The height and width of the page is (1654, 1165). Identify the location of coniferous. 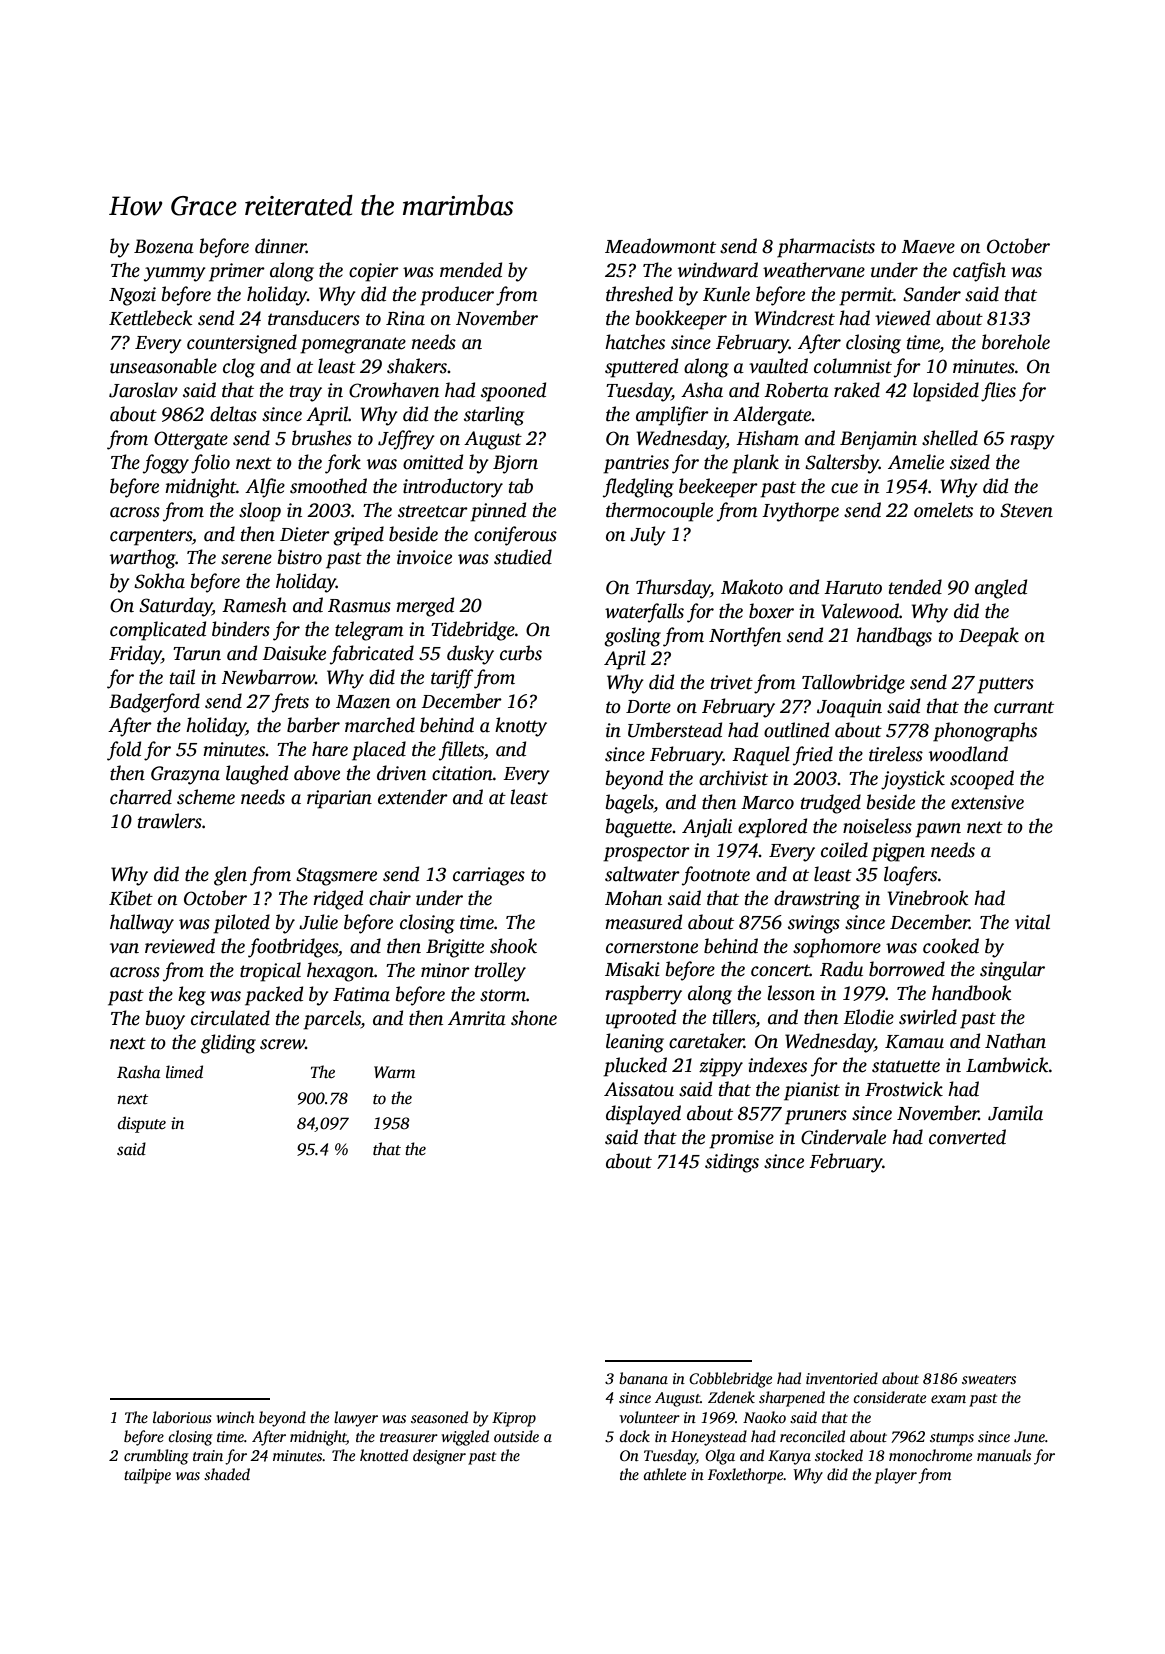
(515, 536).
